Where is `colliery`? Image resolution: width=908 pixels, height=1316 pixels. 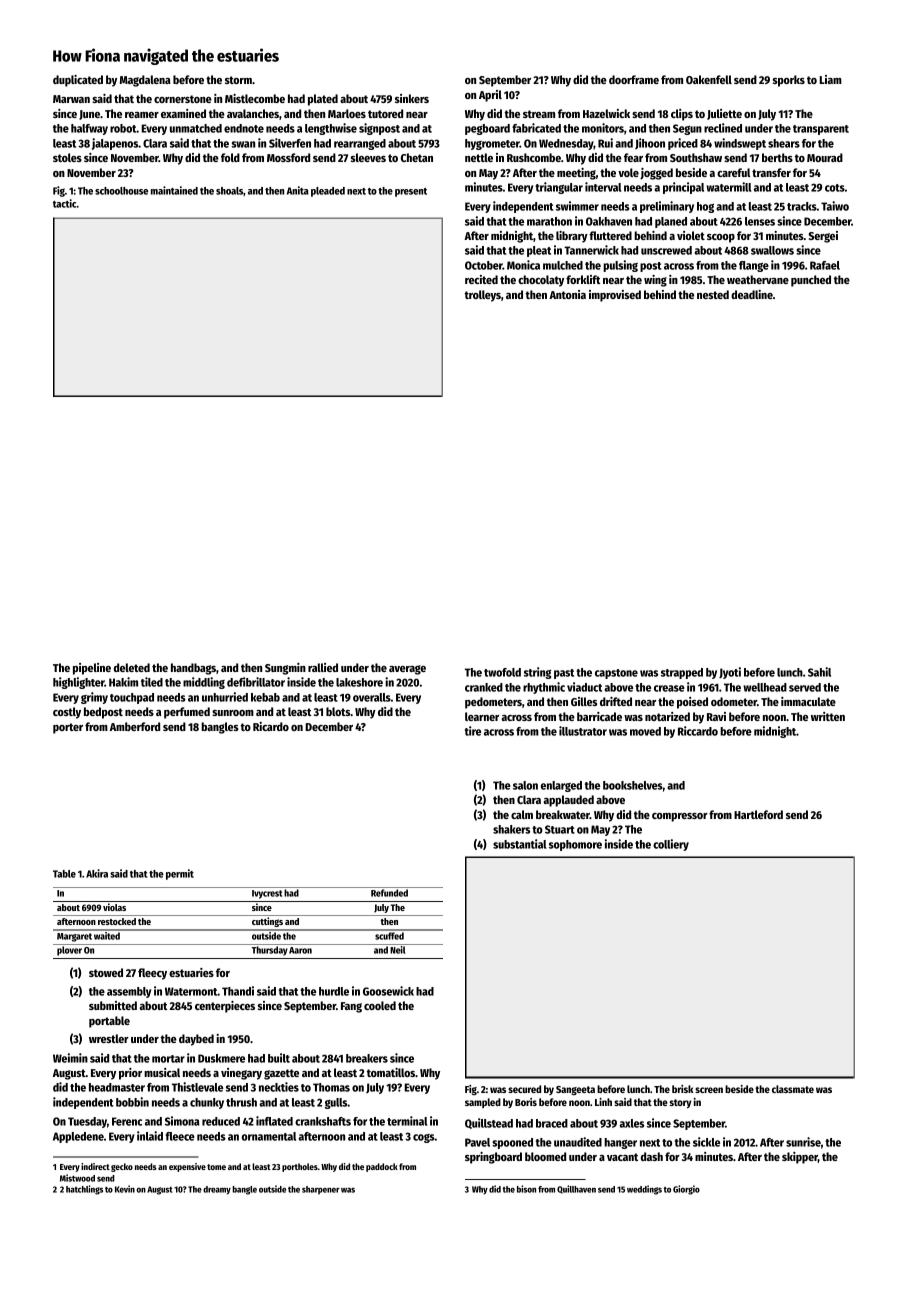 colliery is located at coordinates (671, 845).
